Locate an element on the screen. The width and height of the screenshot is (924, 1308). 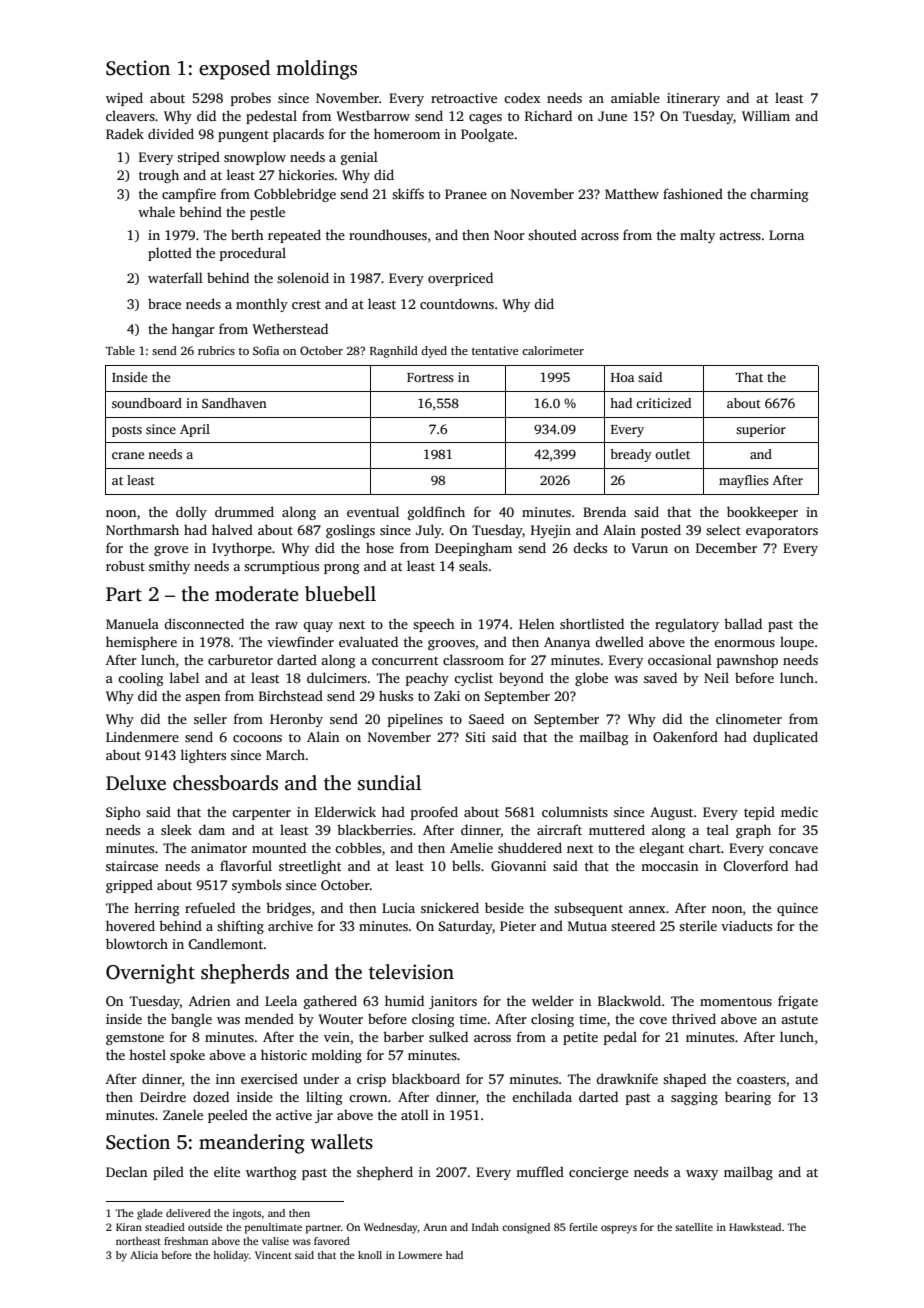
bridges is located at coordinates (288, 909).
